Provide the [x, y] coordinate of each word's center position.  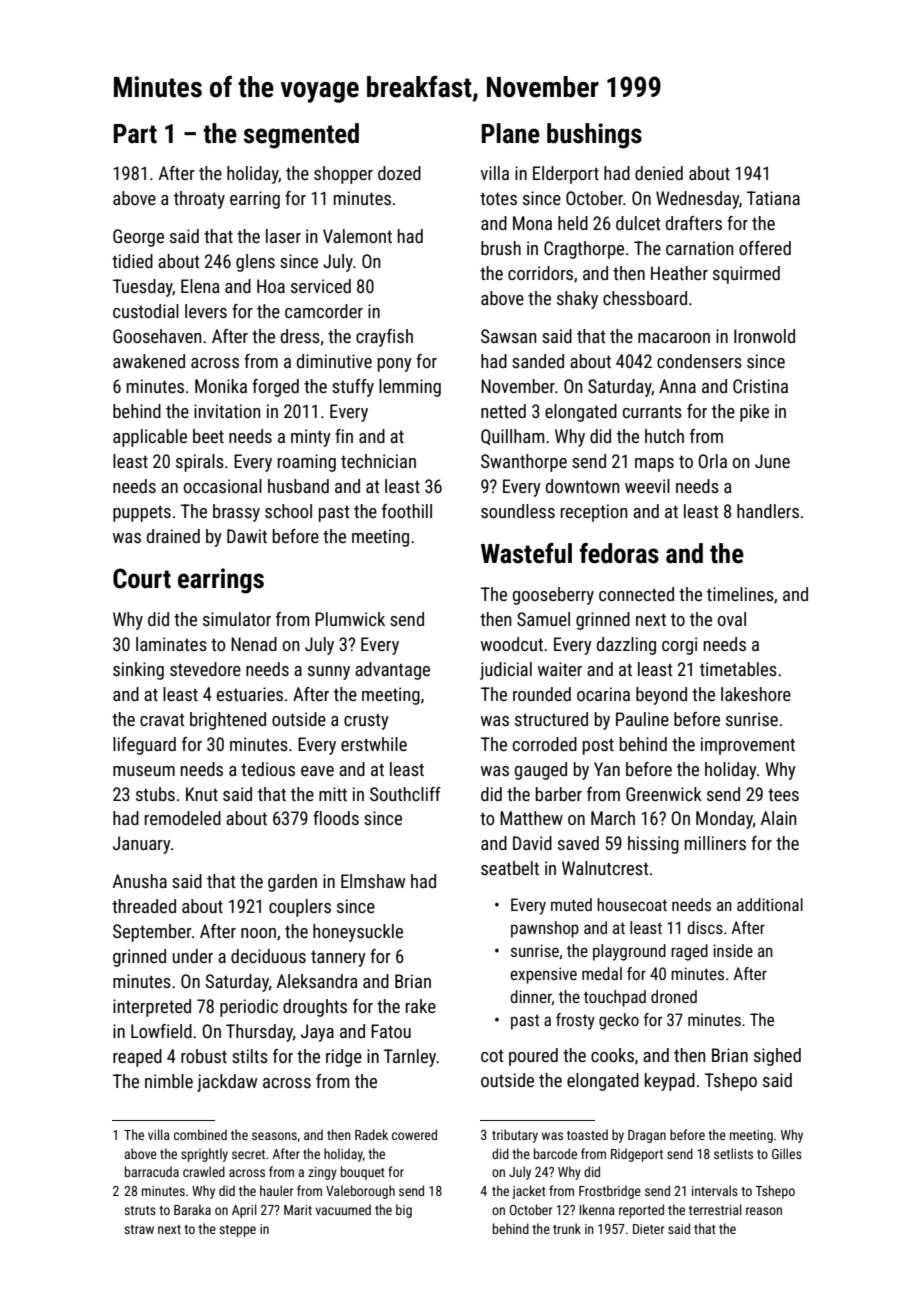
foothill [407, 511]
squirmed [746, 275]
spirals [200, 463]
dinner [531, 997]
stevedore [205, 669]
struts [140, 1210]
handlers [768, 511]
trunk [567, 1228]
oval [732, 619]
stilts [250, 1056]
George [138, 238]
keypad [670, 1082]
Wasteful [526, 553]
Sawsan [508, 336]
